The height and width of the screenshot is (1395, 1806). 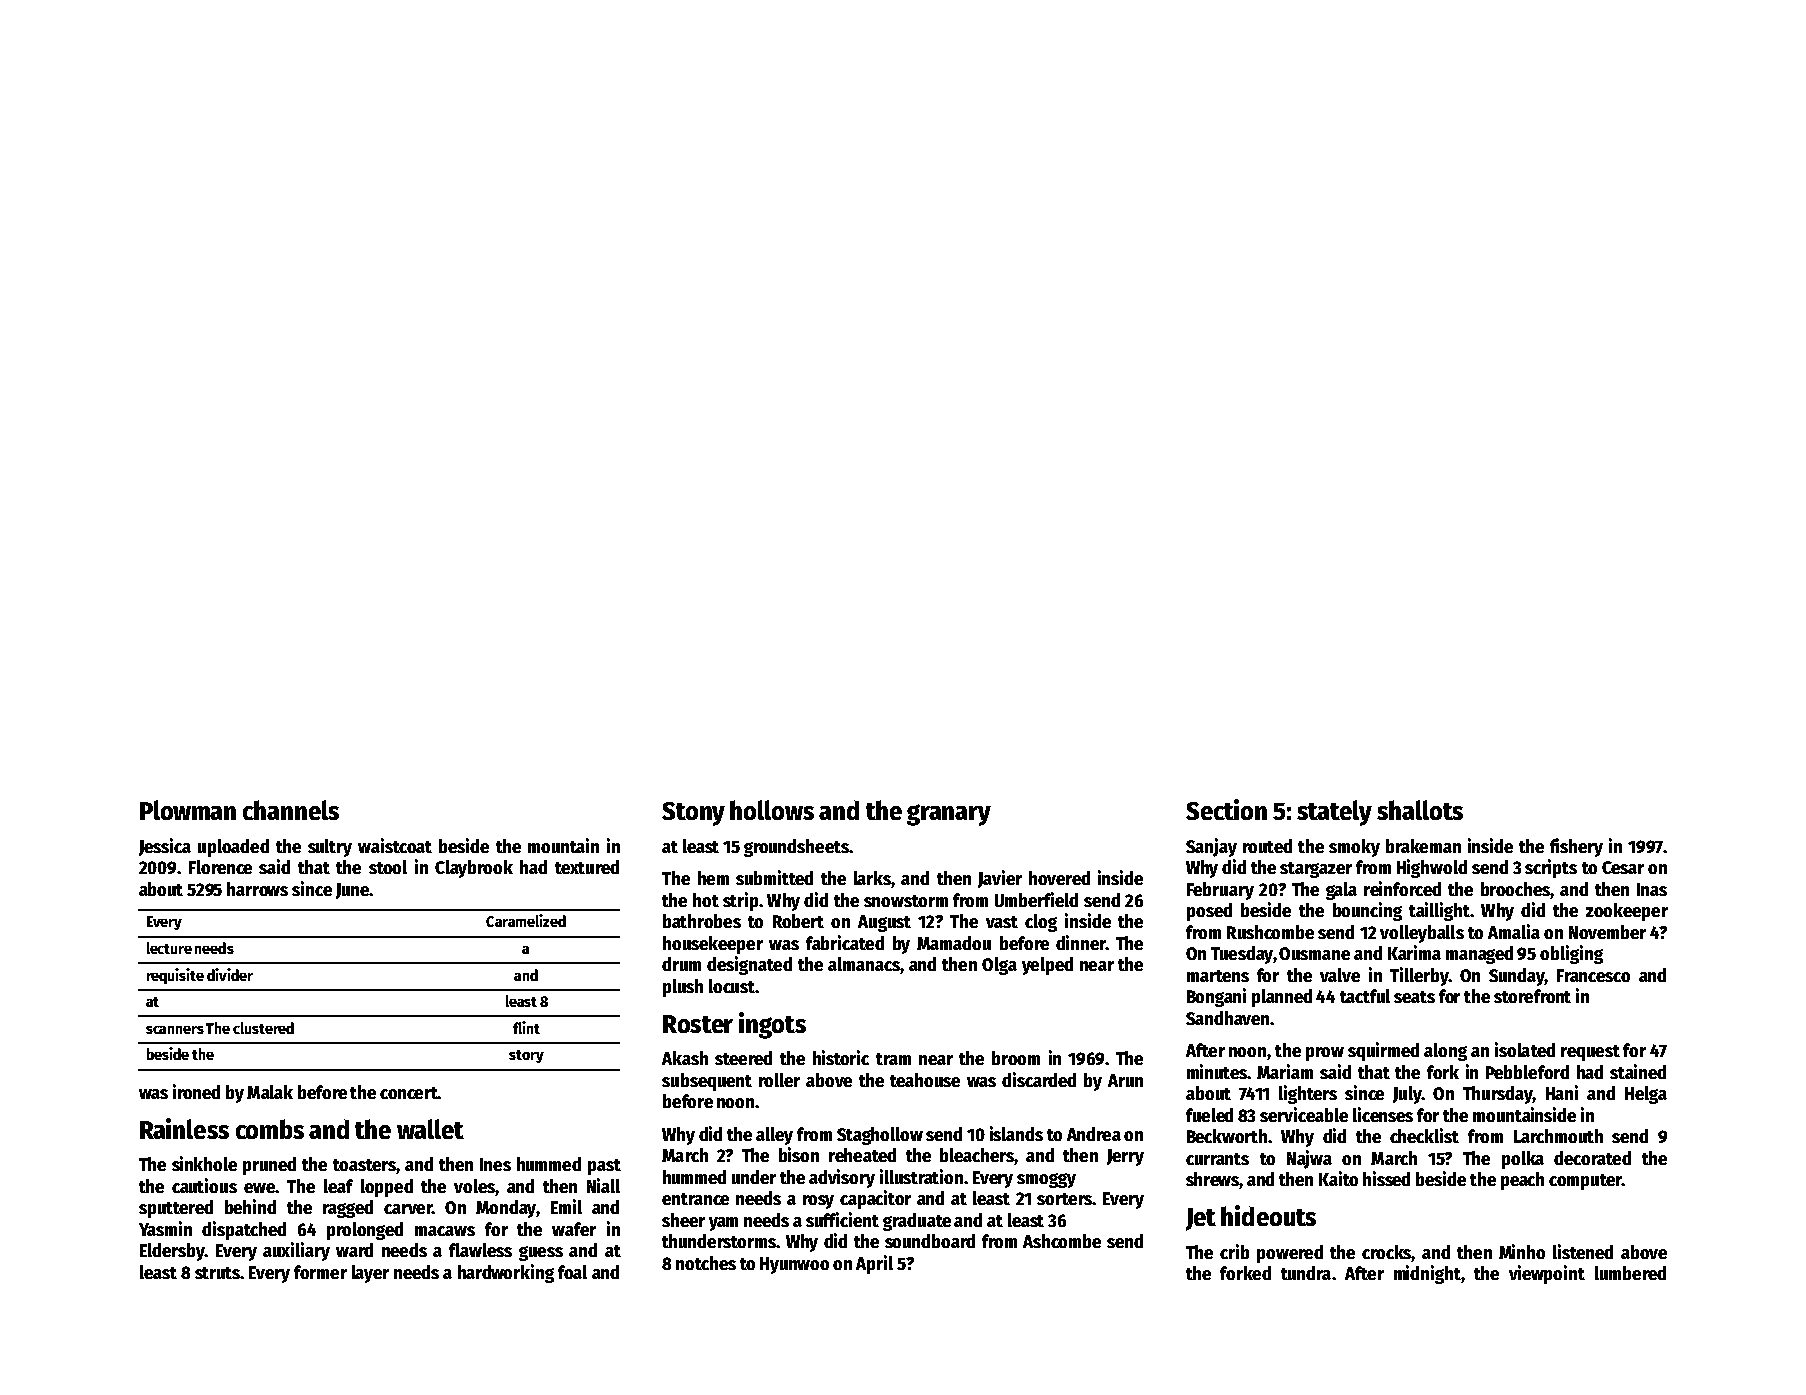 What do you see at coordinates (220, 867) in the screenshot?
I see `Florence` at bounding box center [220, 867].
